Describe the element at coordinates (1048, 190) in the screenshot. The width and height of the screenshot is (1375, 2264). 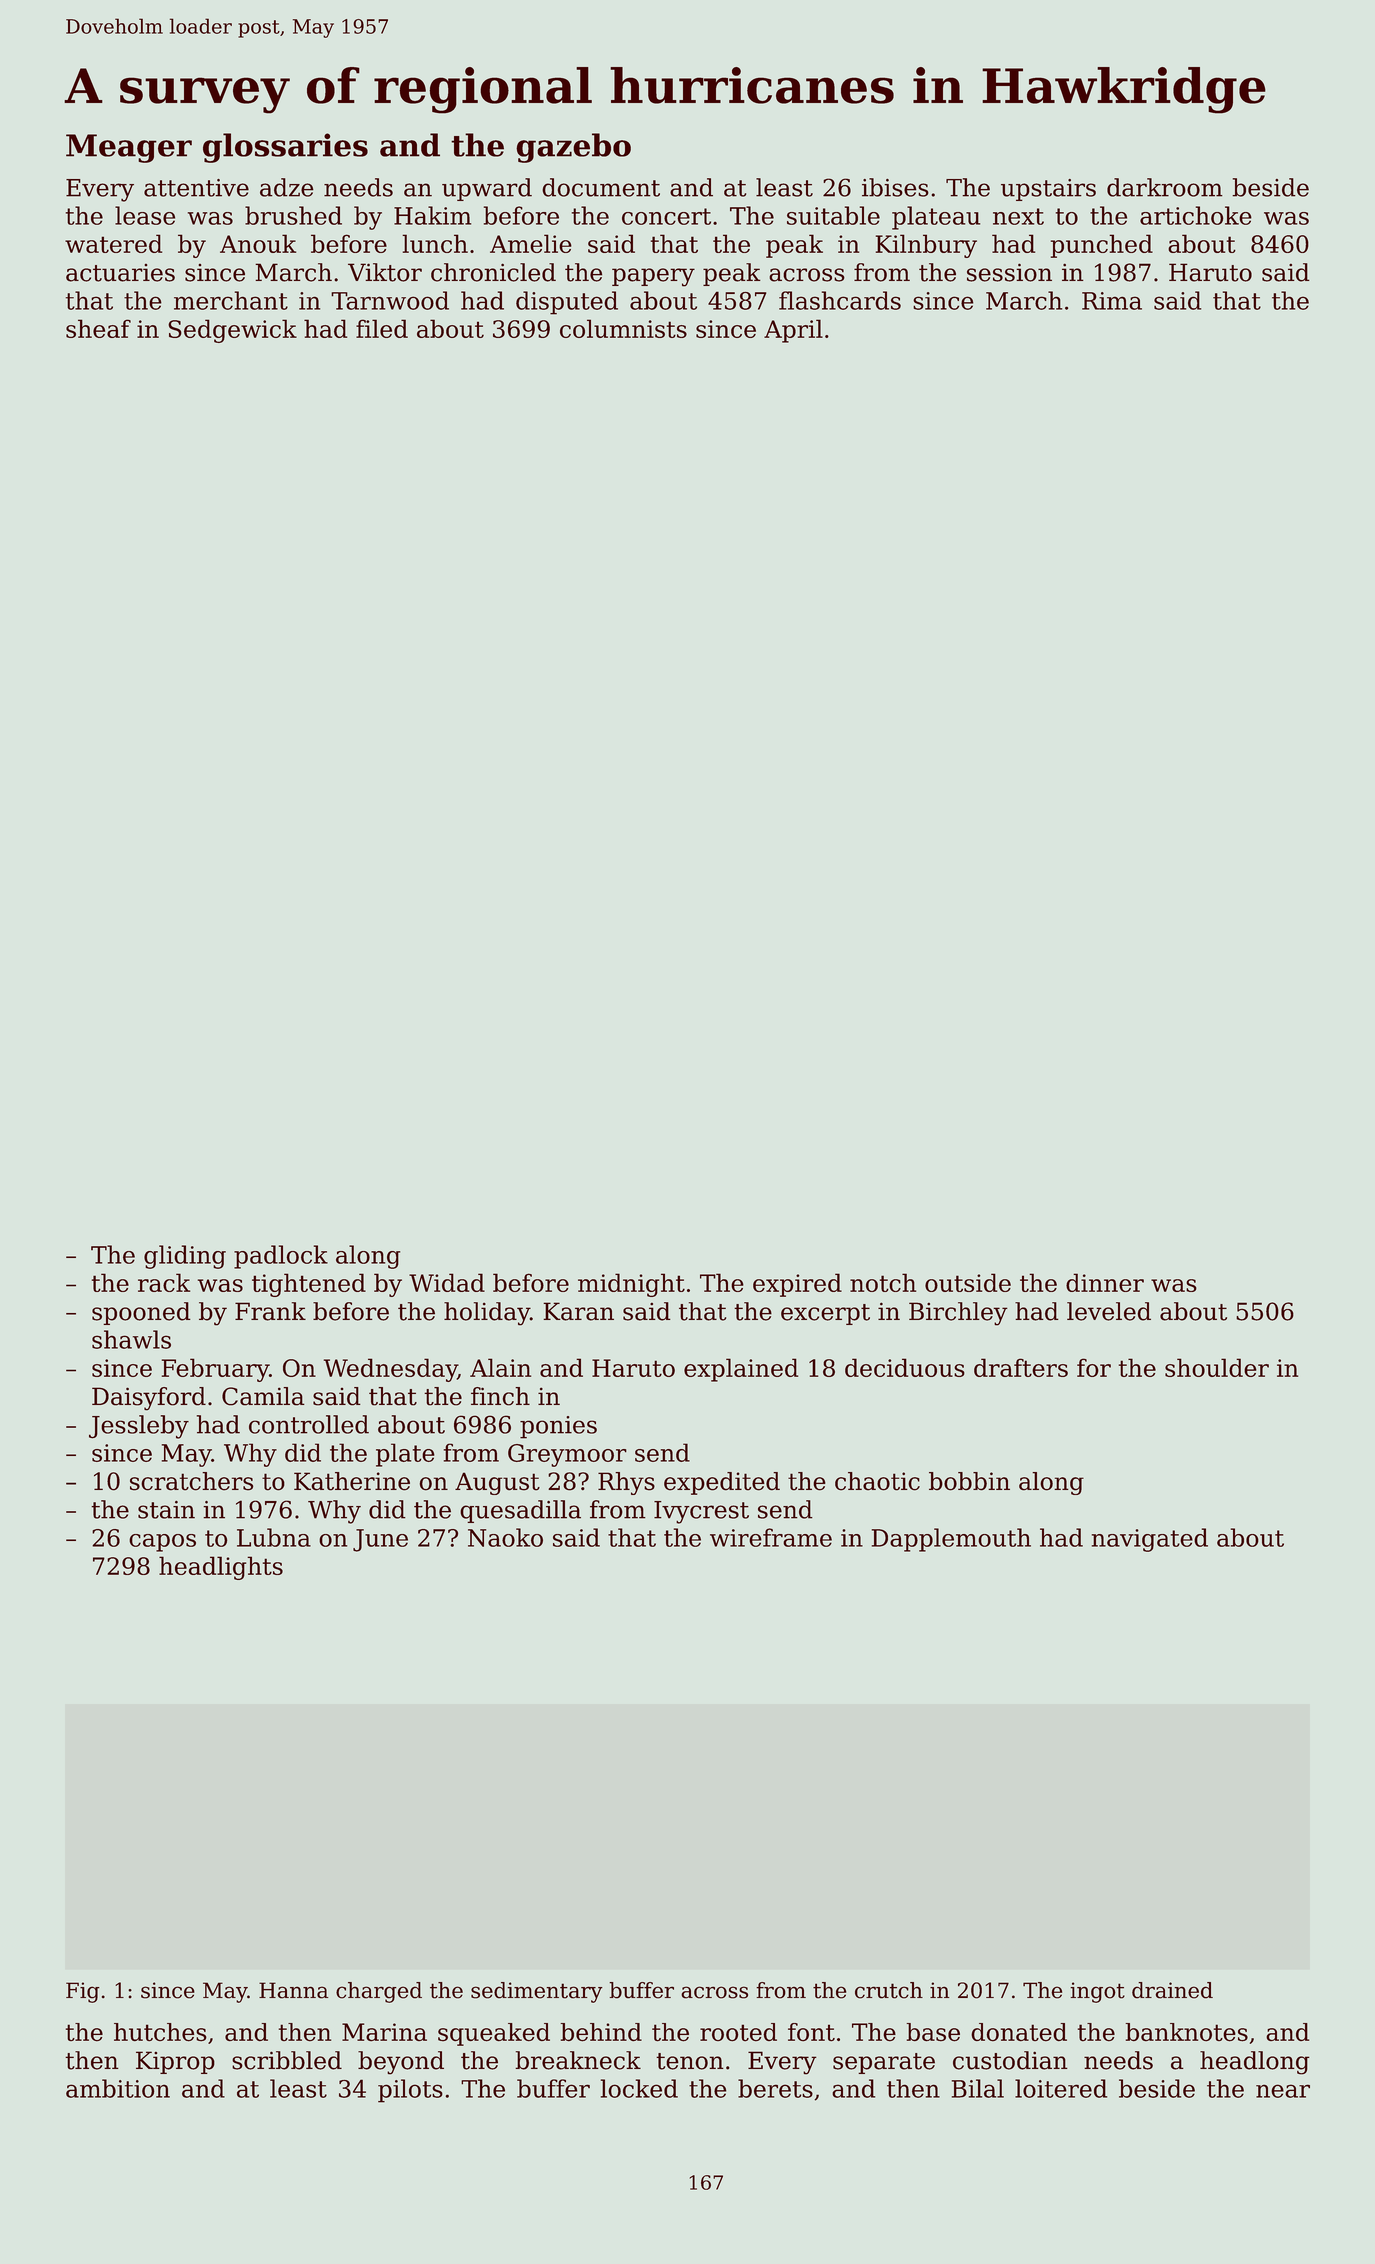
I see `upstairs` at that location.
